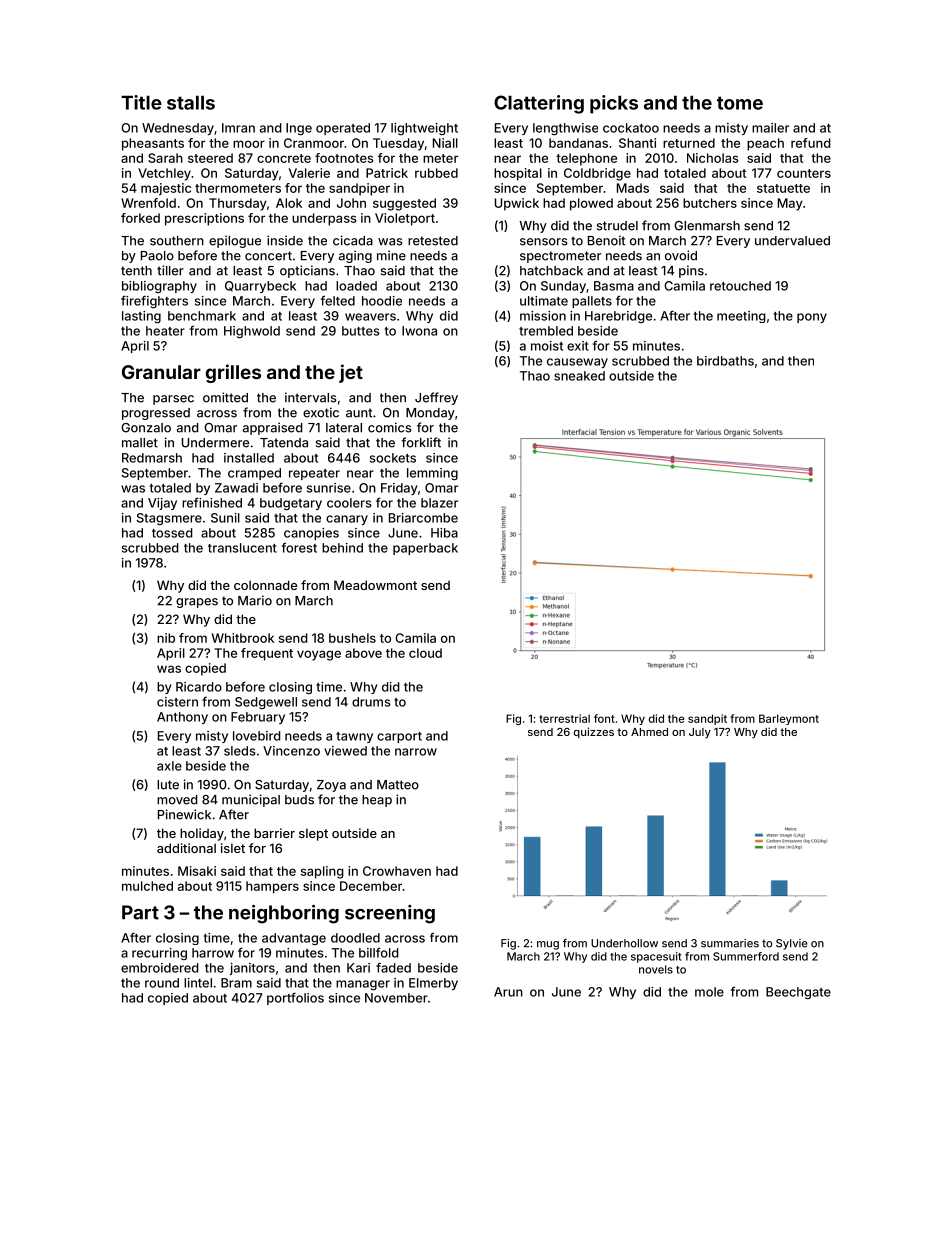  I want to click on Jeffrey, so click(436, 398).
